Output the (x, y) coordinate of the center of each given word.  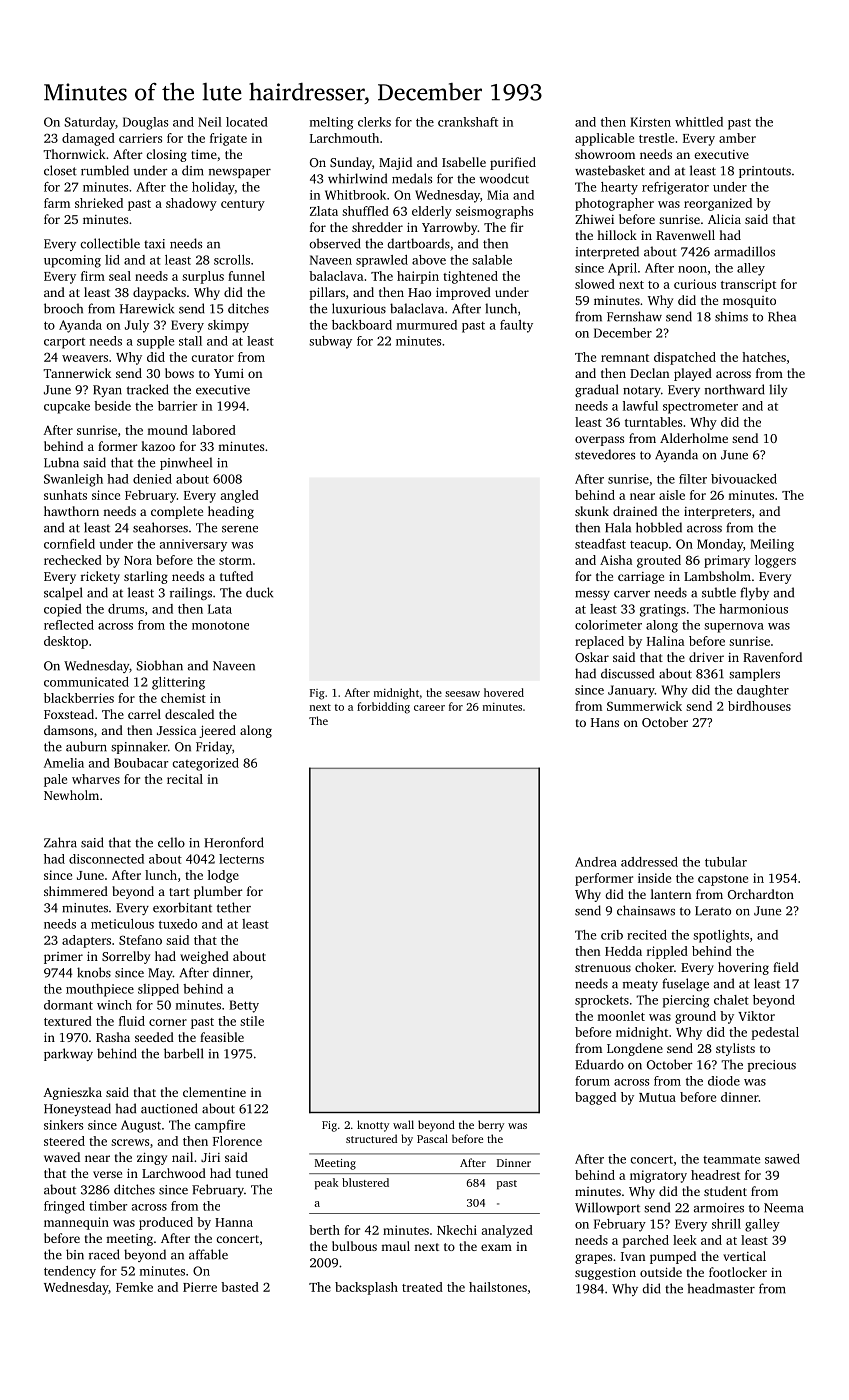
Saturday (90, 123)
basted (240, 1287)
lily (778, 390)
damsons (68, 730)
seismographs (494, 212)
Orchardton (761, 894)
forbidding (383, 708)
